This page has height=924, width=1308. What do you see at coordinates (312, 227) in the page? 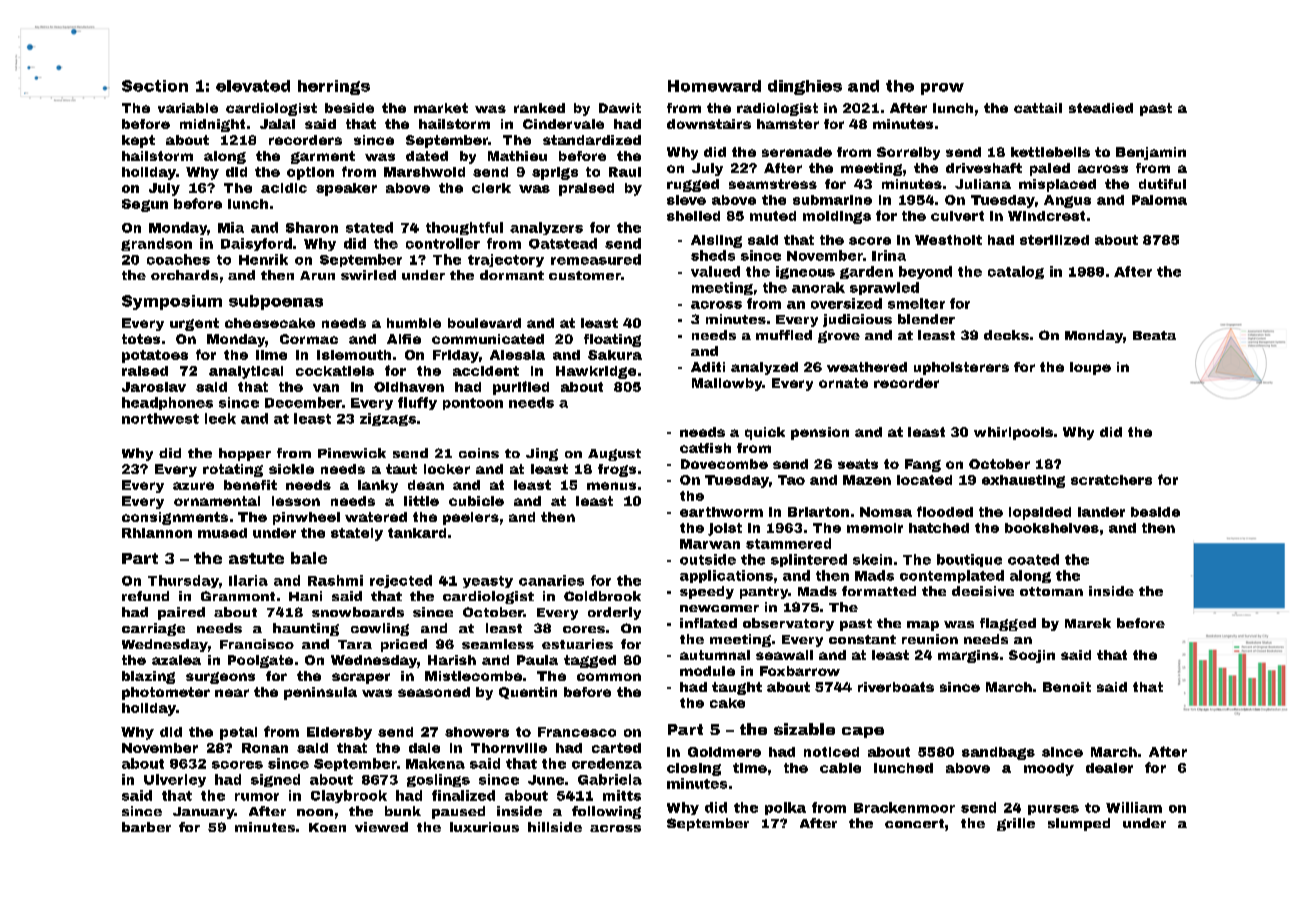
I see `Sharon` at bounding box center [312, 227].
